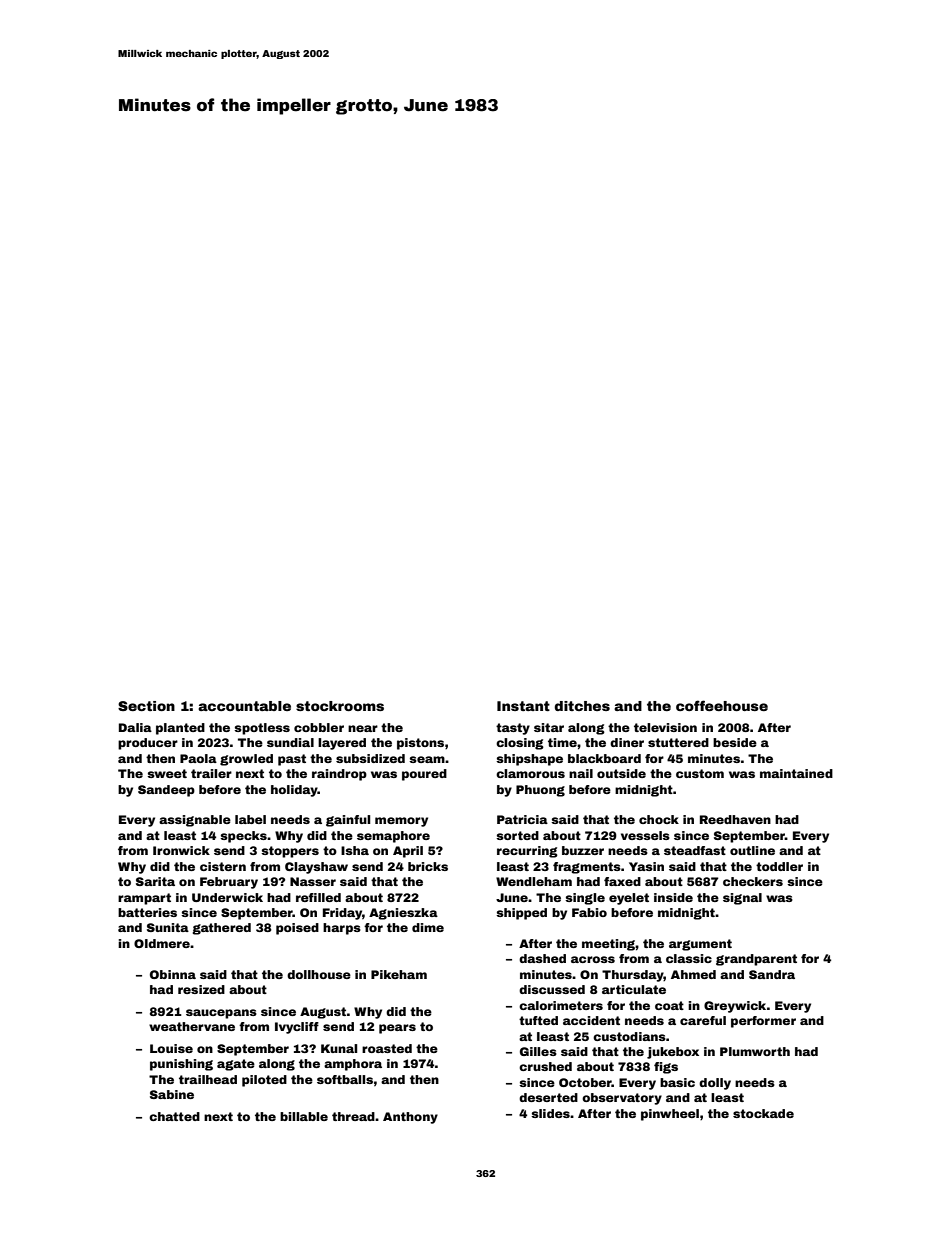 This document has width=952, height=1233. Describe the element at coordinates (561, 1005) in the document. I see `calorimeters` at that location.
